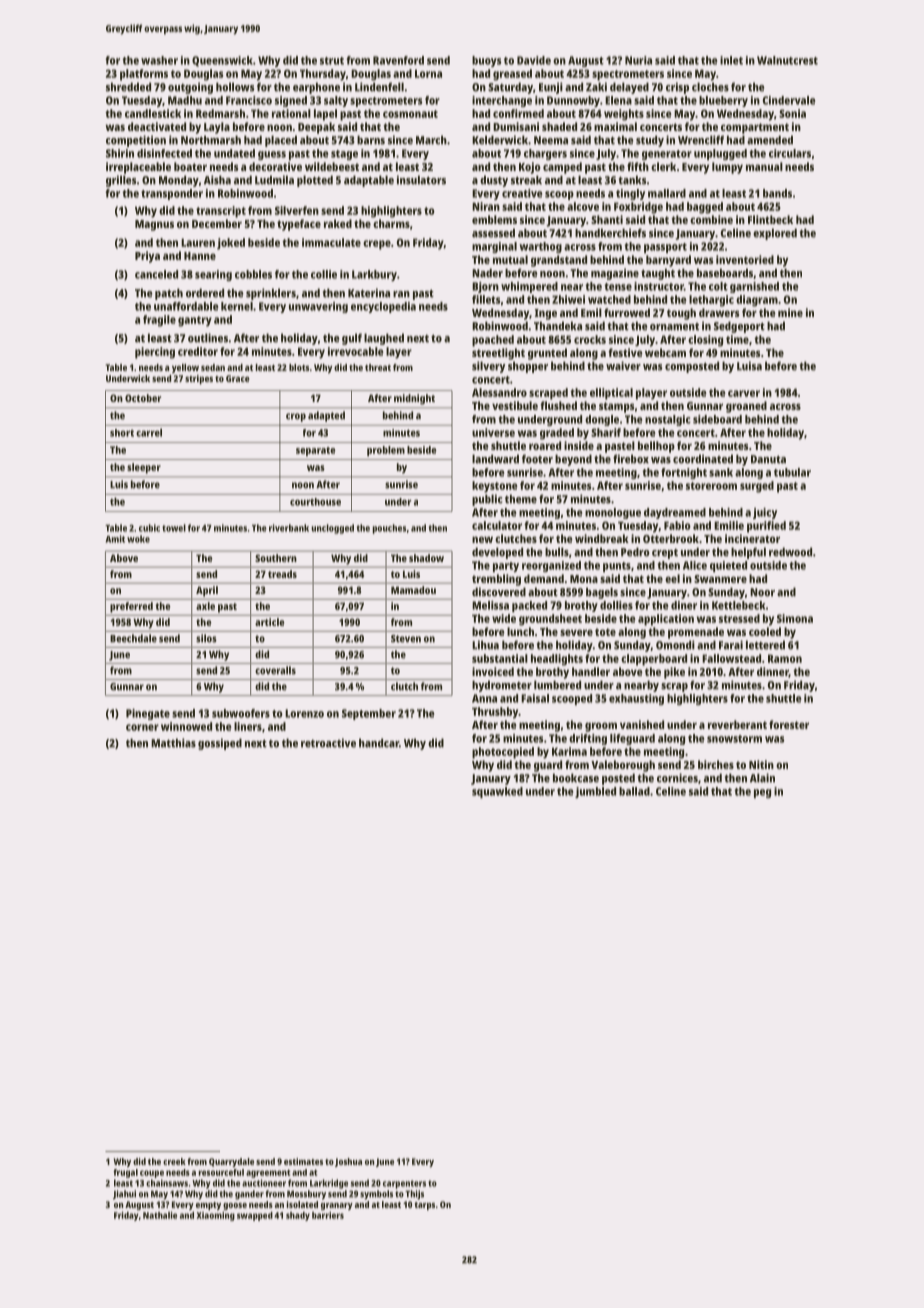 The height and width of the screenshot is (1308, 924). Describe the element at coordinates (332, 166) in the screenshot. I see `wildebeest` at that location.
